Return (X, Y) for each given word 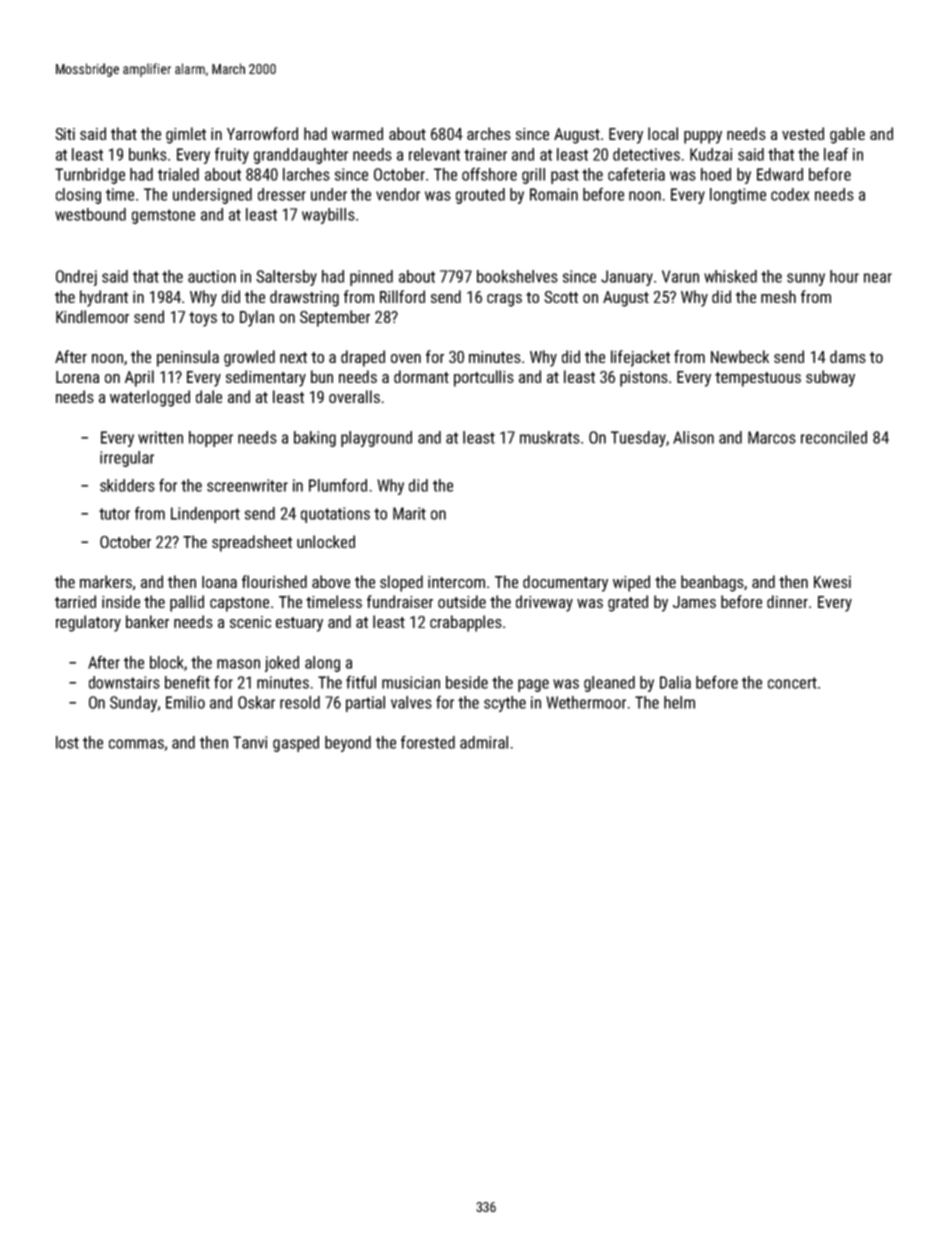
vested (803, 133)
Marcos (772, 437)
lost (67, 742)
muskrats (550, 437)
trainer (485, 154)
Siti (65, 134)
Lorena (77, 377)
